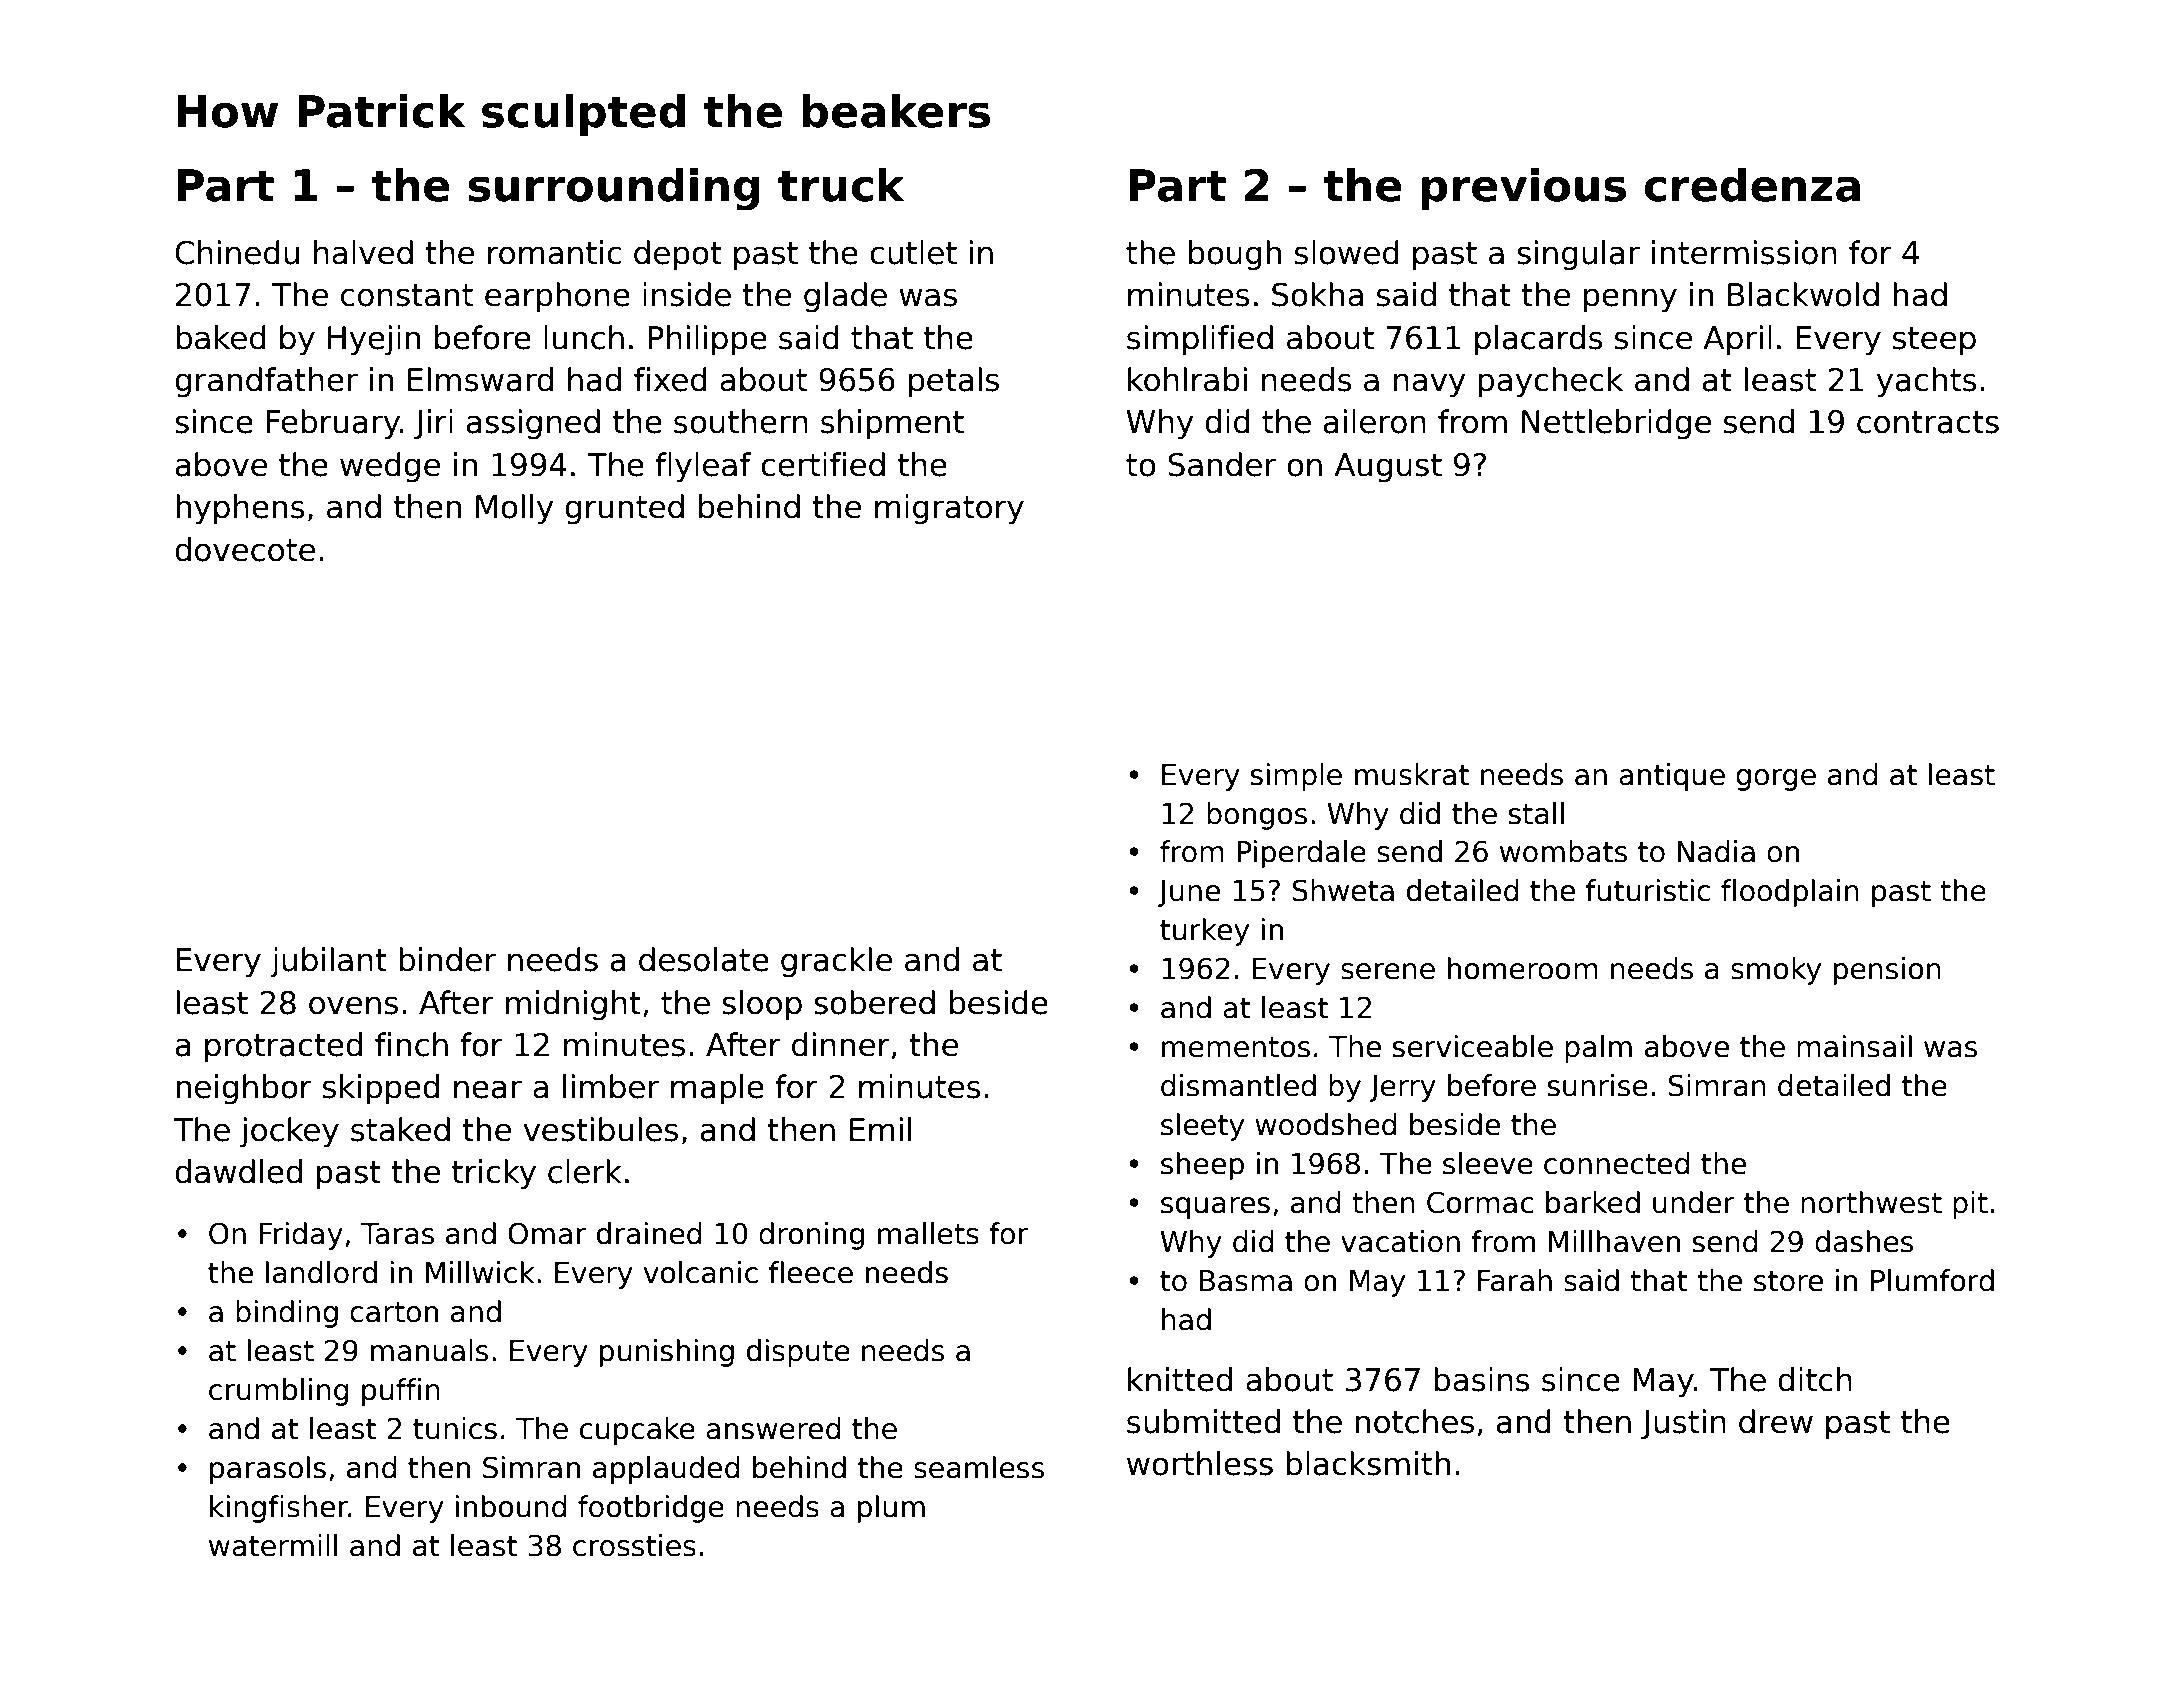 This page has width=2178, height=1683. What do you see at coordinates (240, 509) in the page?
I see `hyphens` at bounding box center [240, 509].
